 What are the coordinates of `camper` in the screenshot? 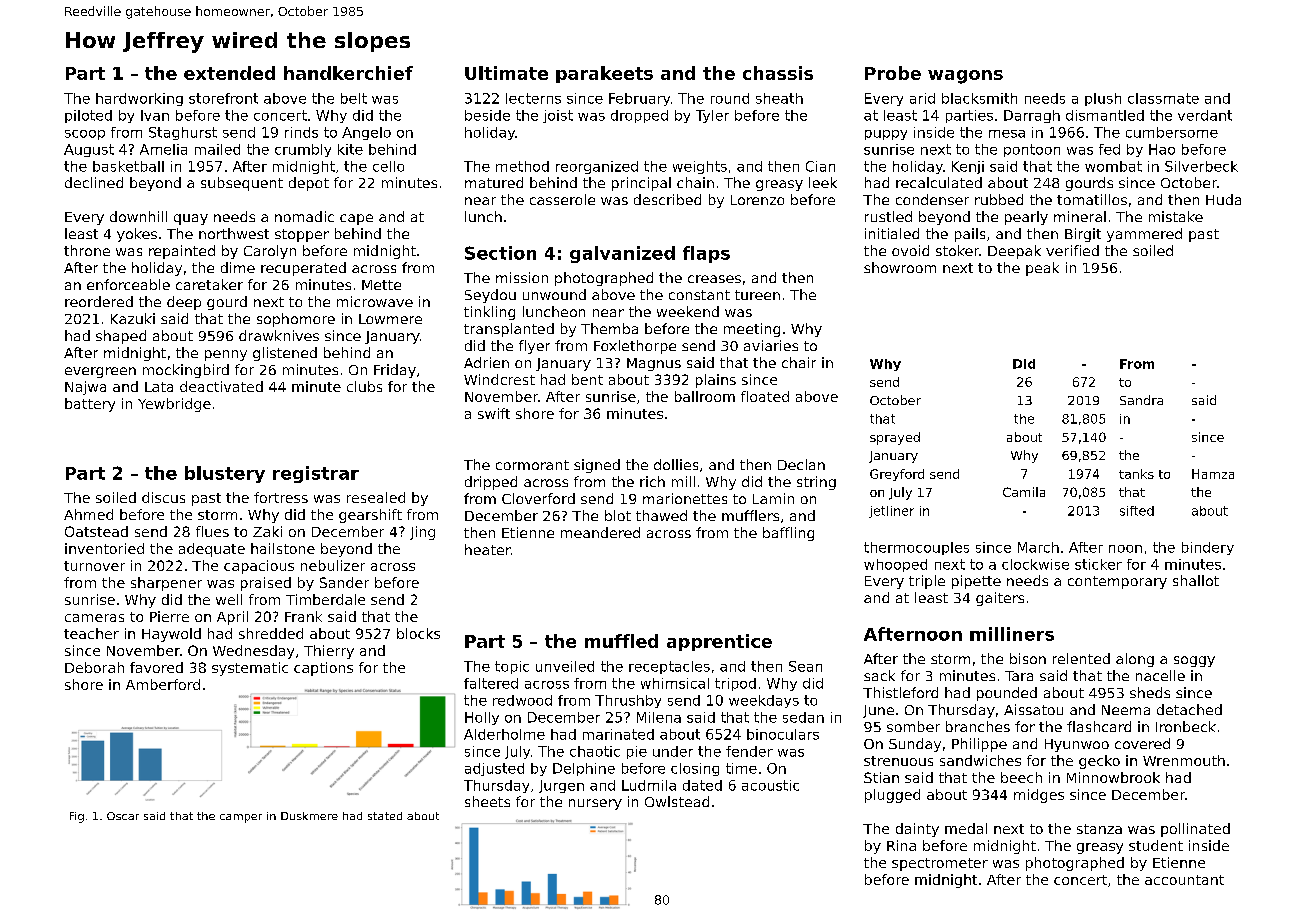 It's located at (241, 818).
